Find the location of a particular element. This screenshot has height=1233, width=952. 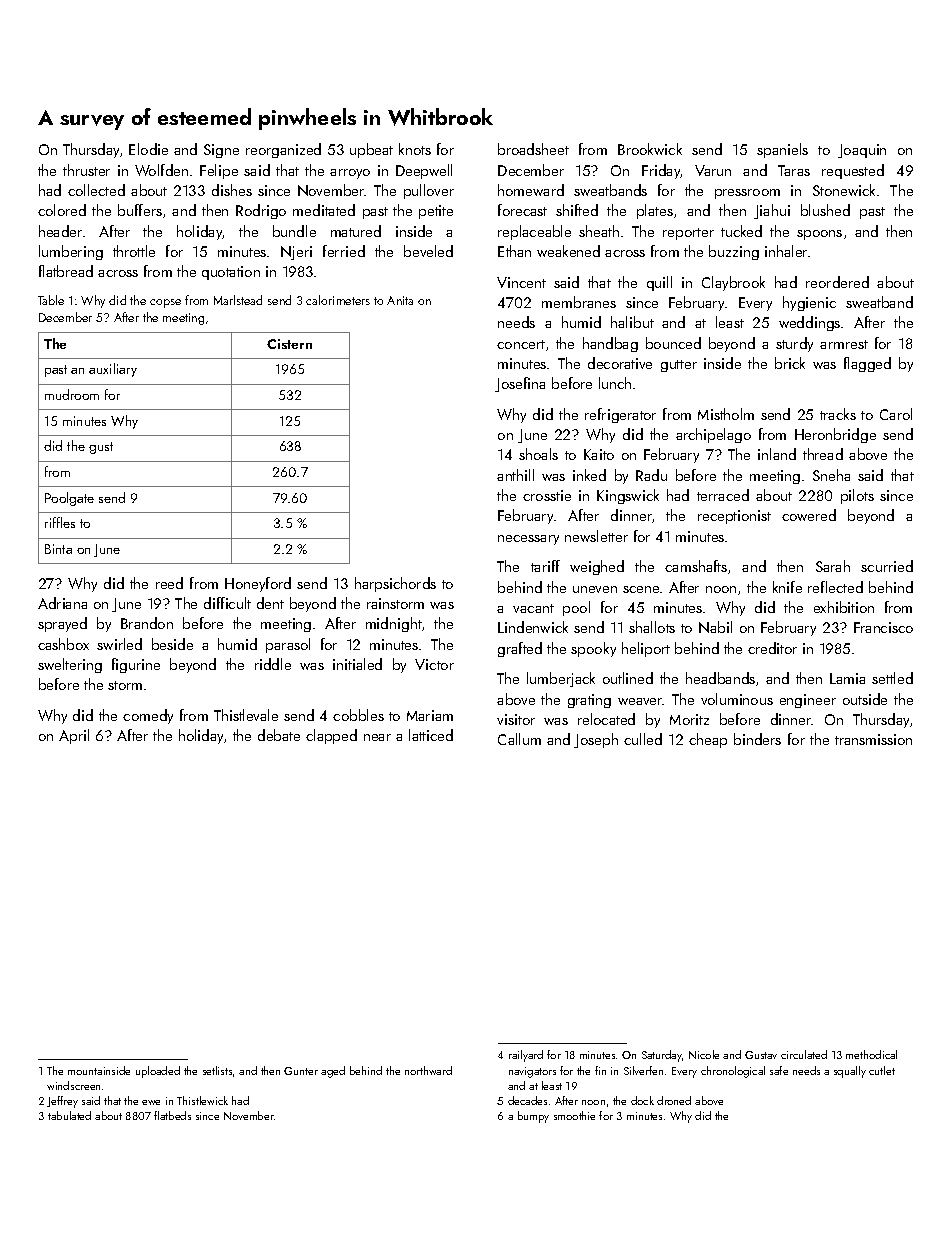

riffles is located at coordinates (60, 522).
